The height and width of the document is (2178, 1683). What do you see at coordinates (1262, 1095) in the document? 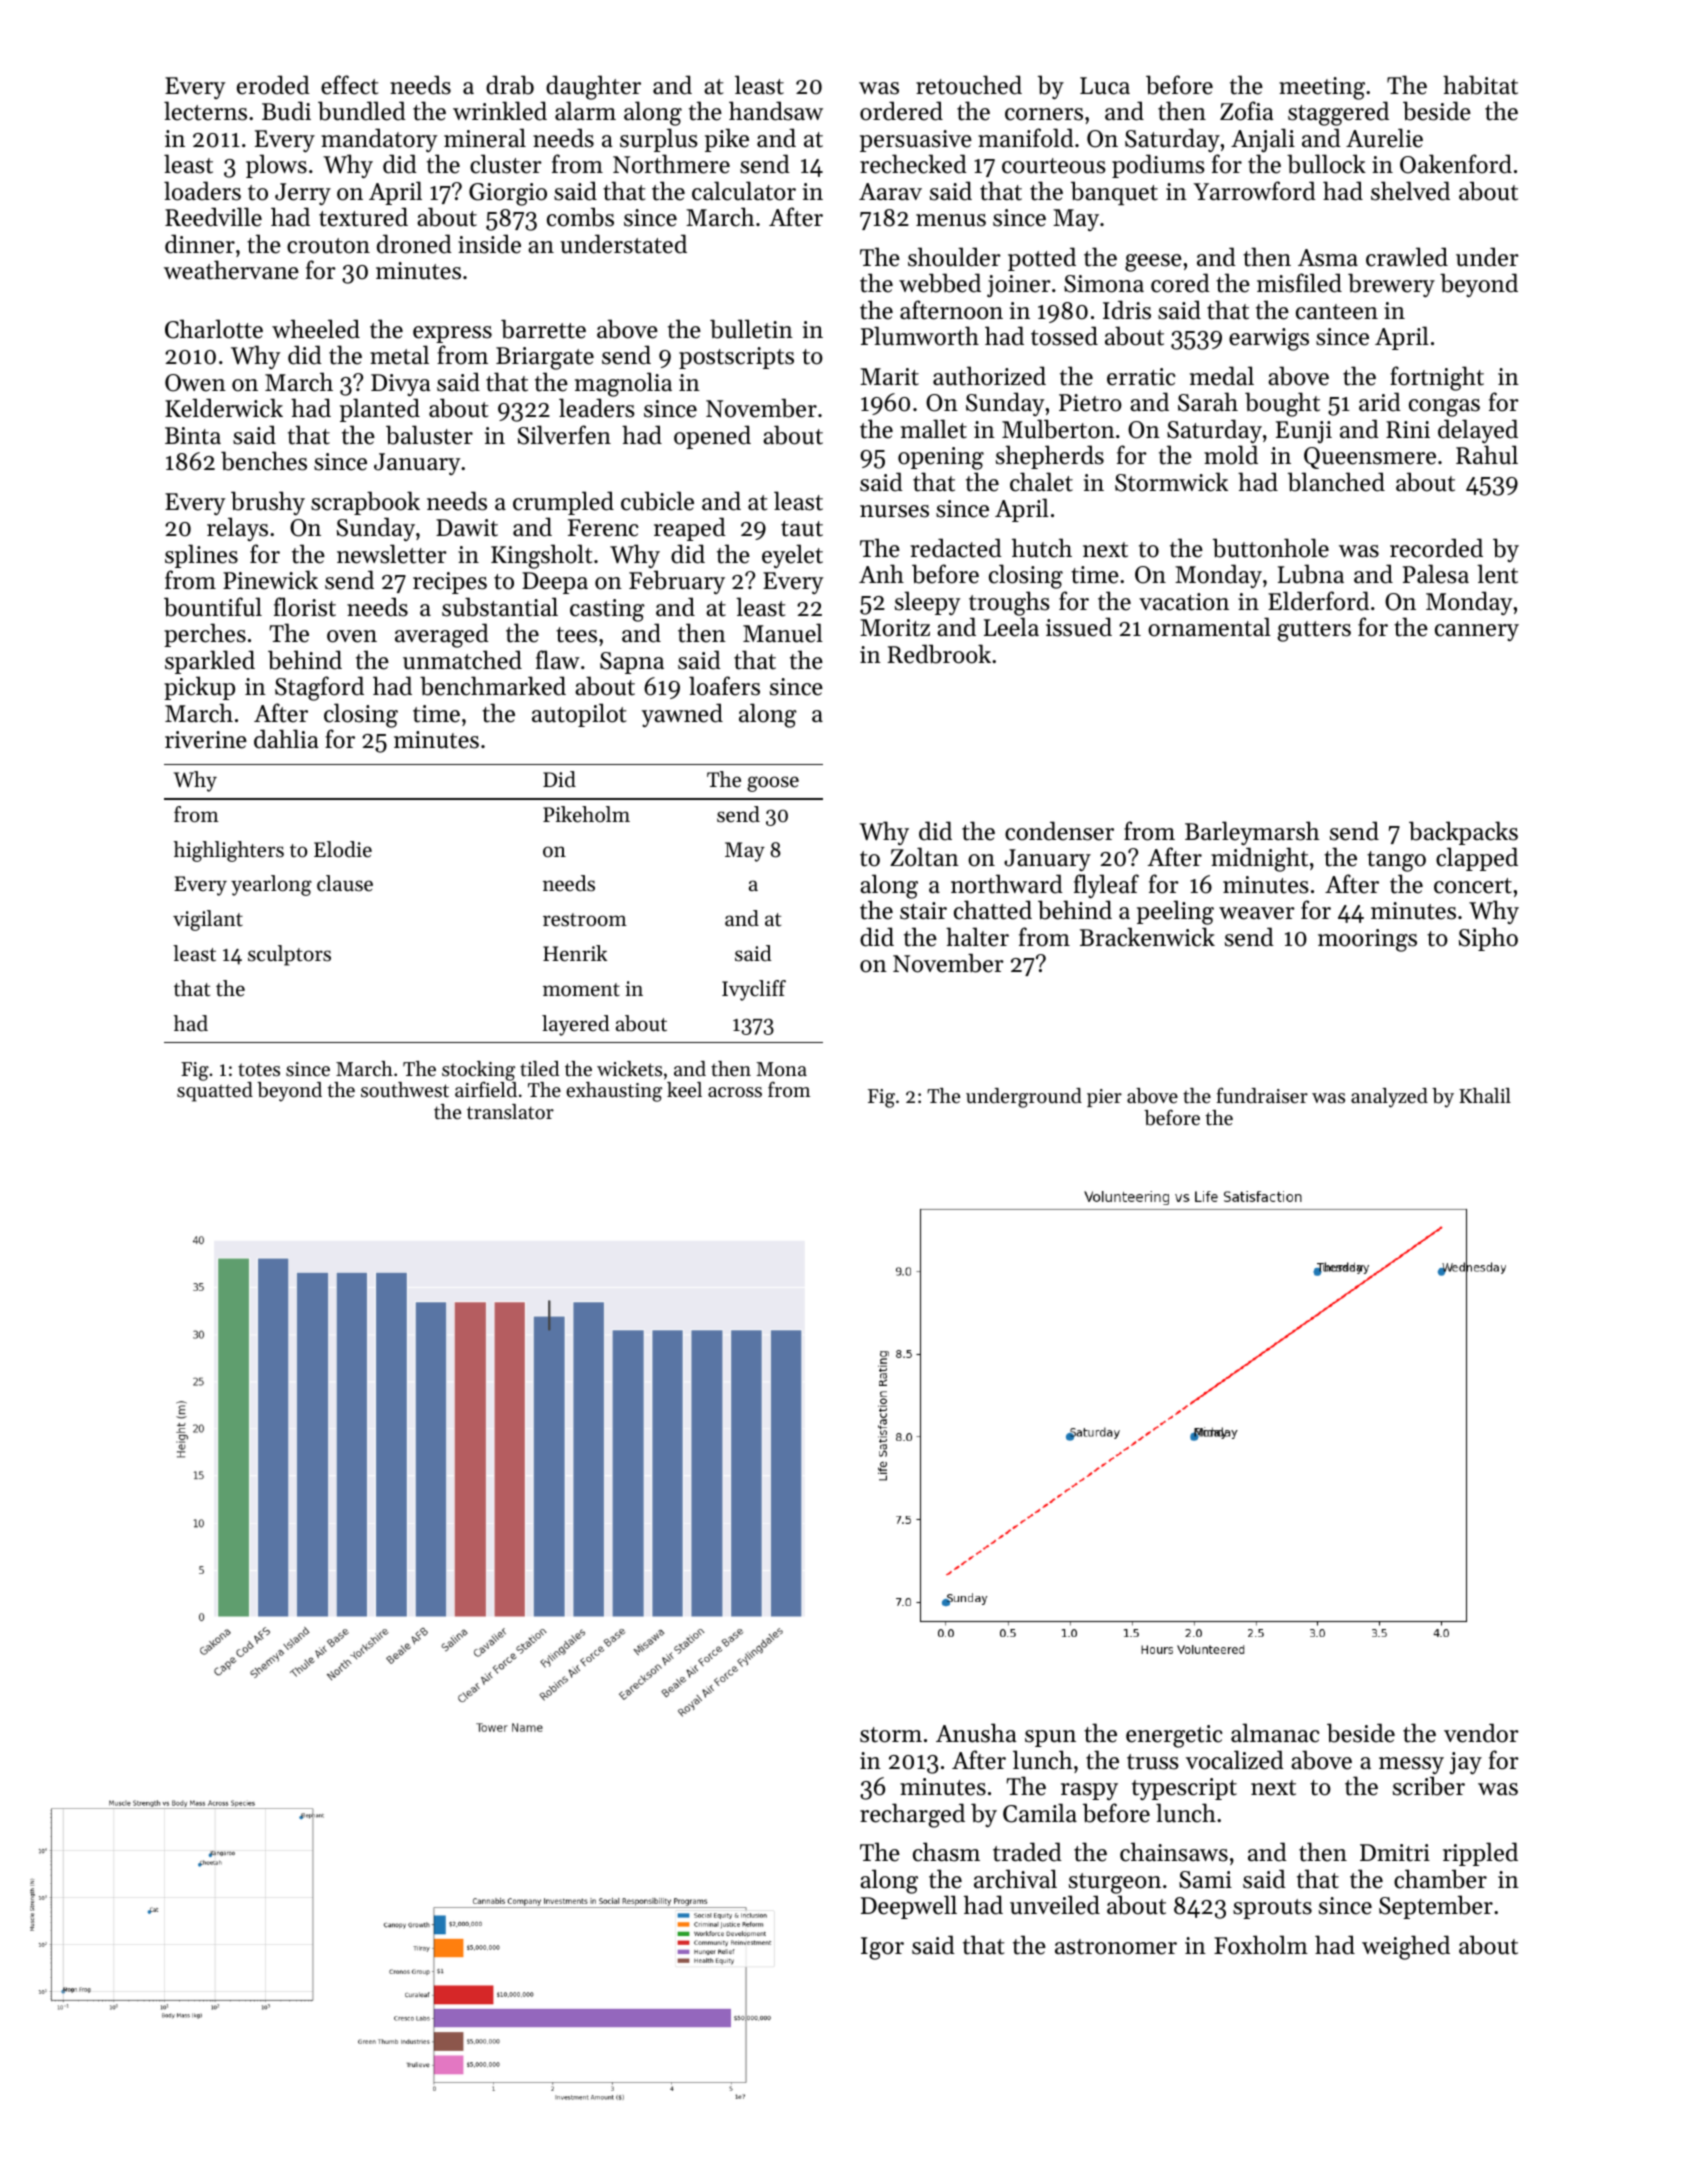
I see `fundraiser` at bounding box center [1262, 1095].
